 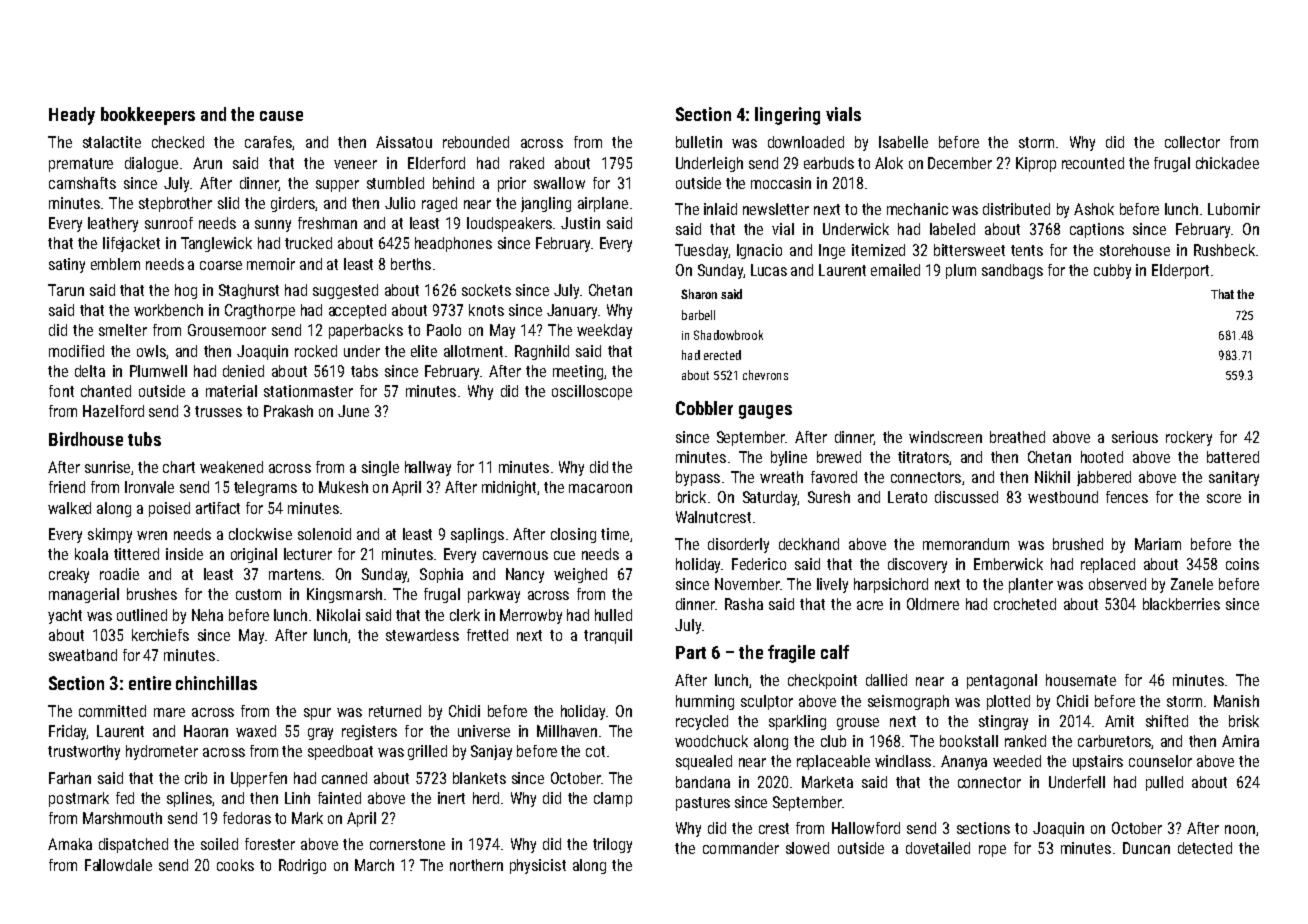 I want to click on storehouse, so click(x=1135, y=250).
